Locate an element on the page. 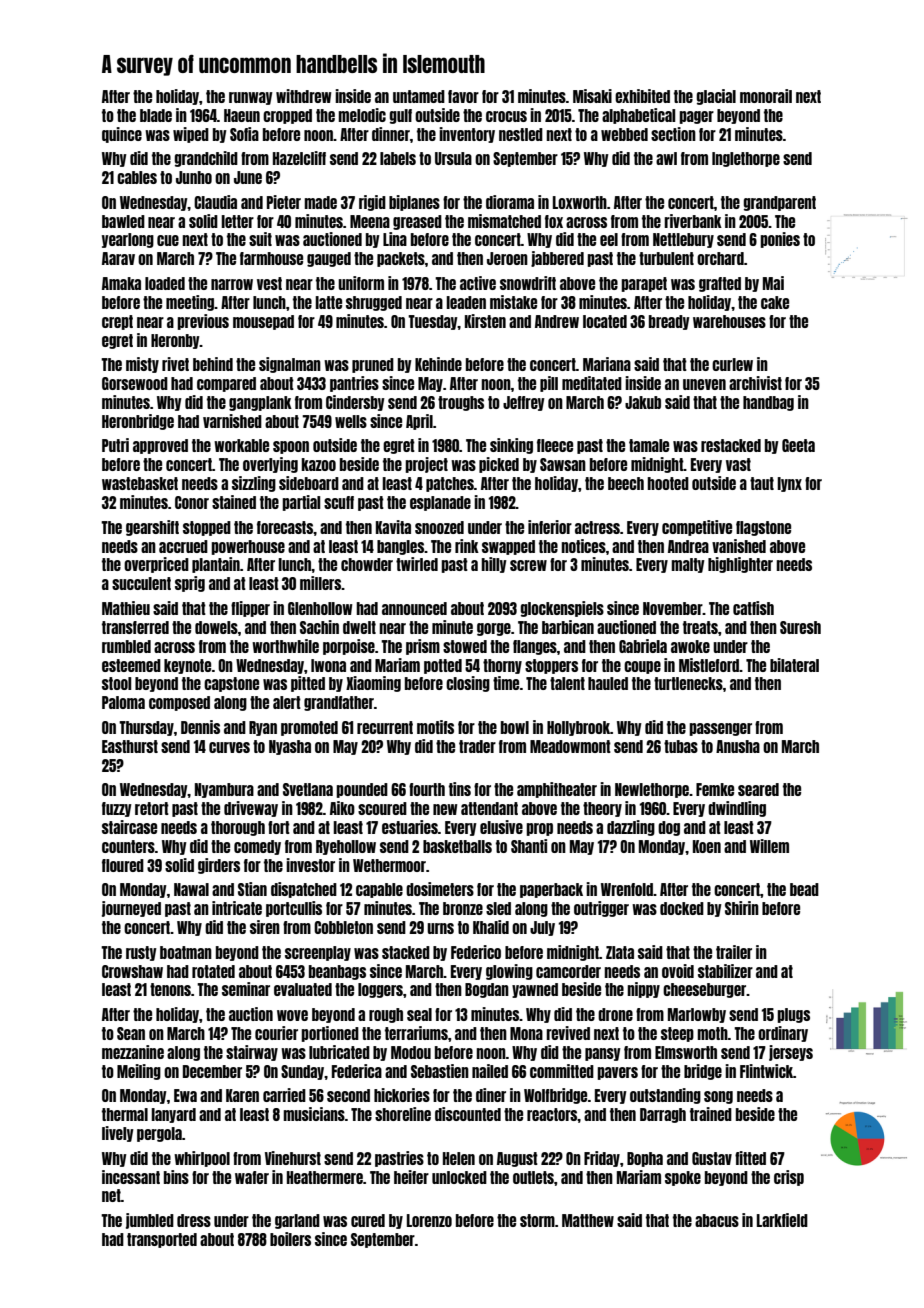  boatman is located at coordinates (186, 952).
